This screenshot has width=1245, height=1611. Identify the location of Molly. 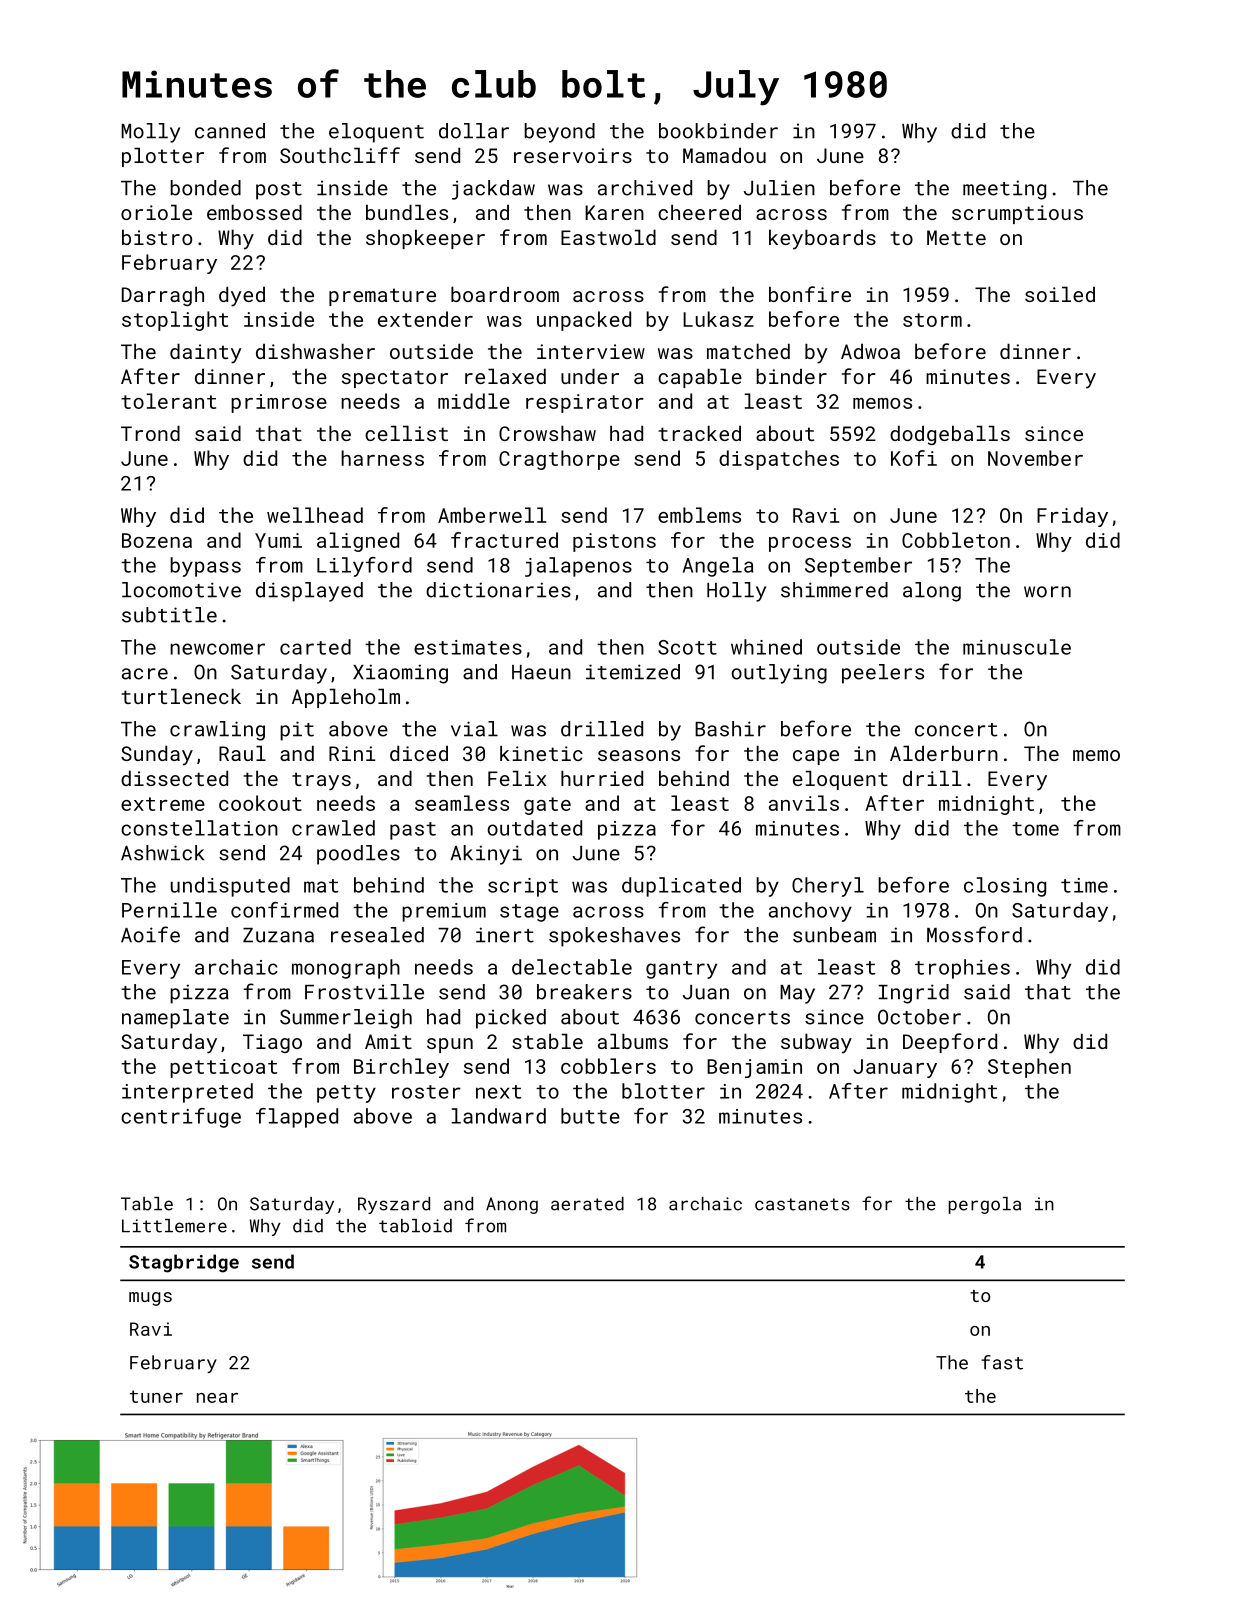
(150, 133).
